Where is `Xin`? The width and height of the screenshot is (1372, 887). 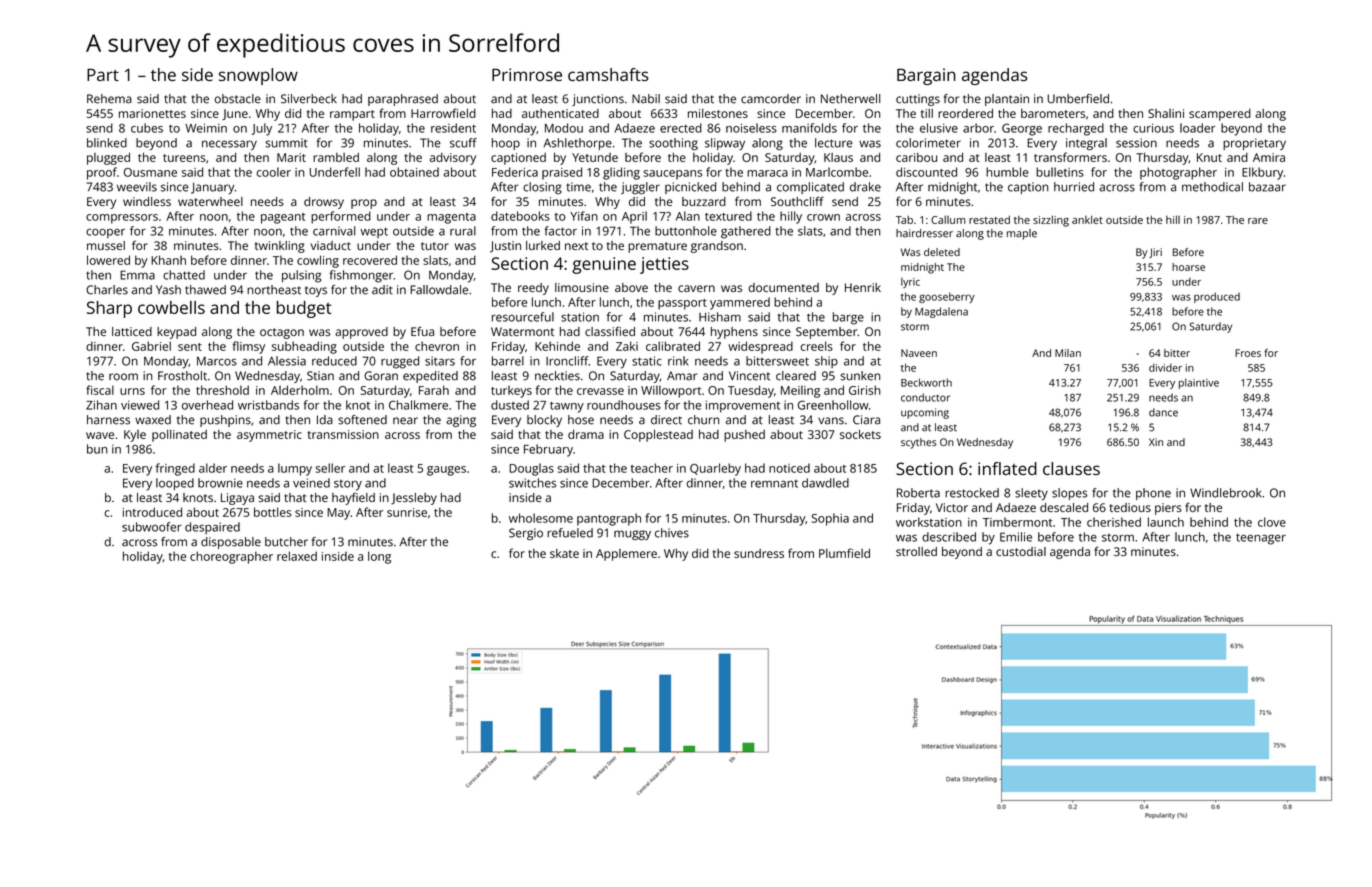 Xin is located at coordinates (1156, 442).
